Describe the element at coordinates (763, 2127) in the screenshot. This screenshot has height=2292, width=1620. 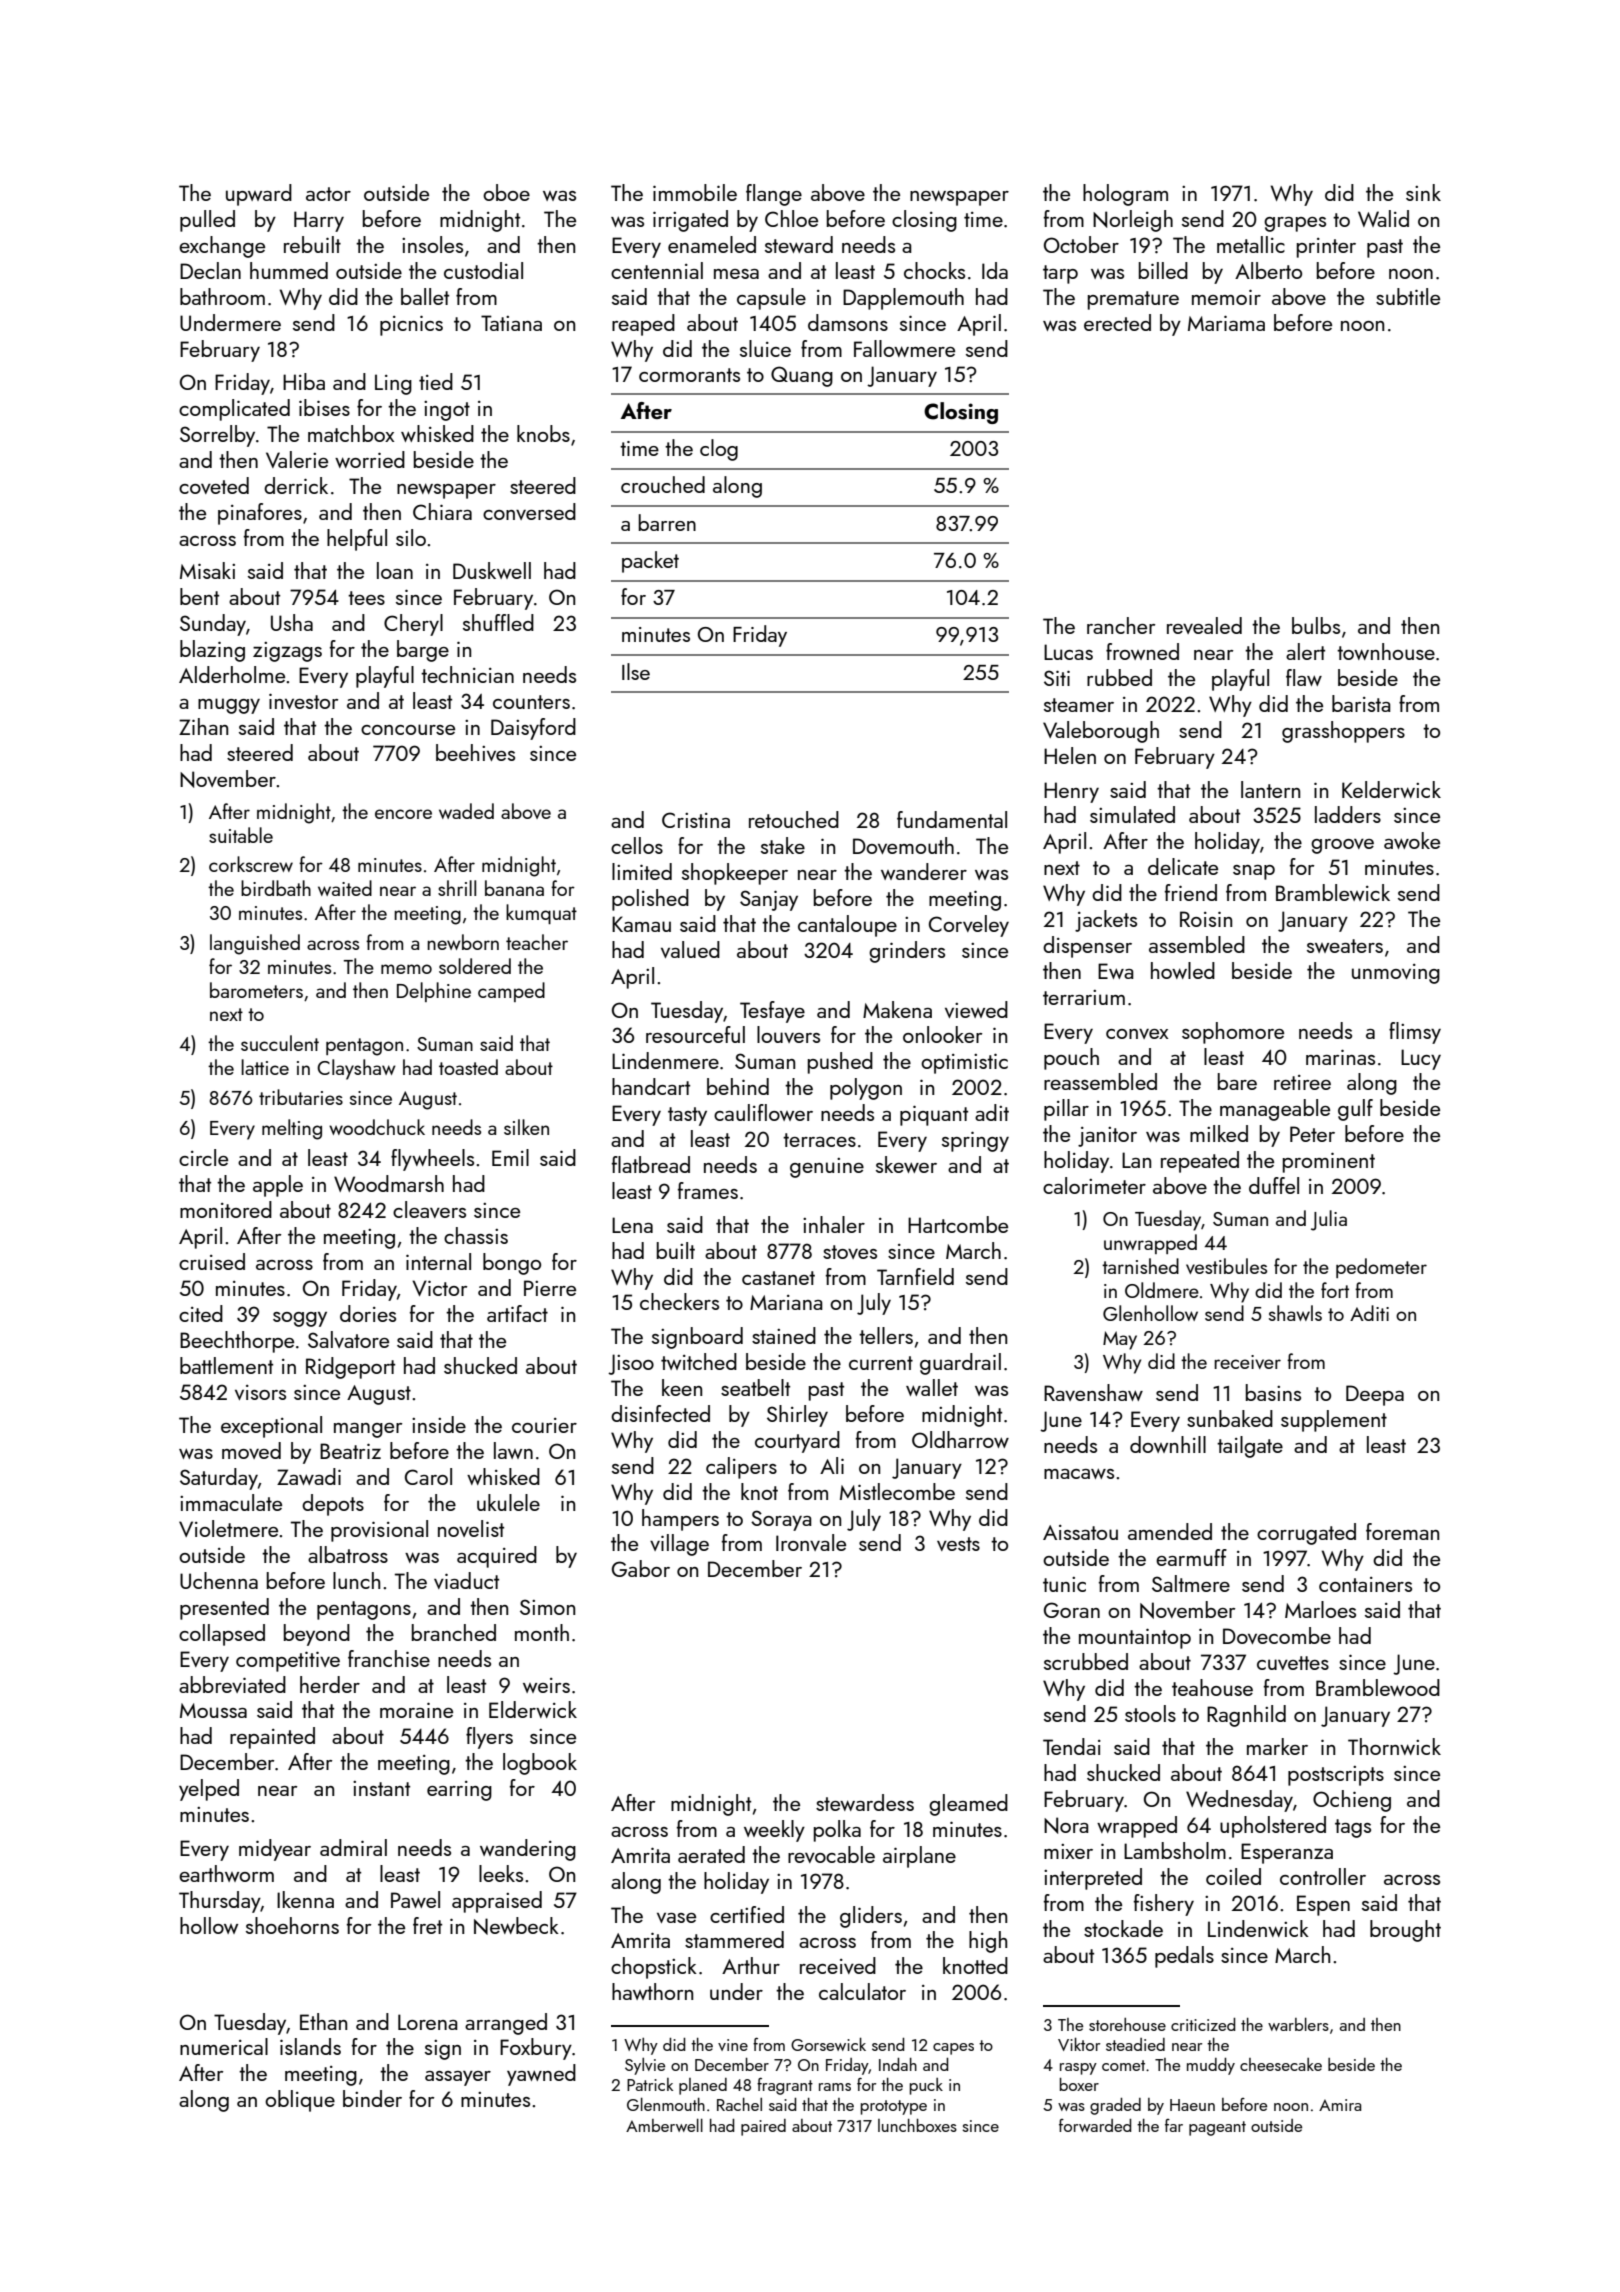
I see `paired` at that location.
